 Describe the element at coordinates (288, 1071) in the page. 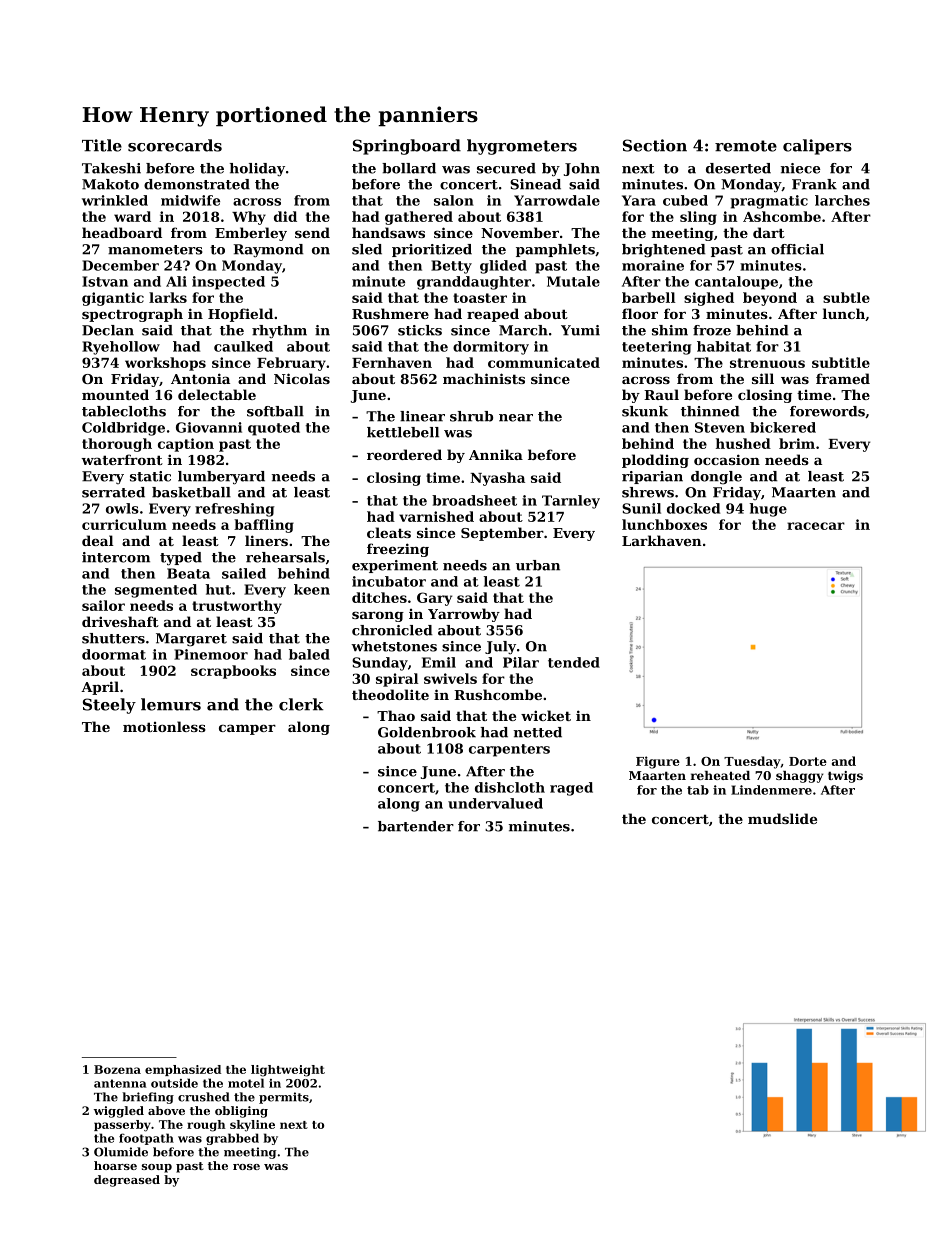

I see `lightweight` at that location.
